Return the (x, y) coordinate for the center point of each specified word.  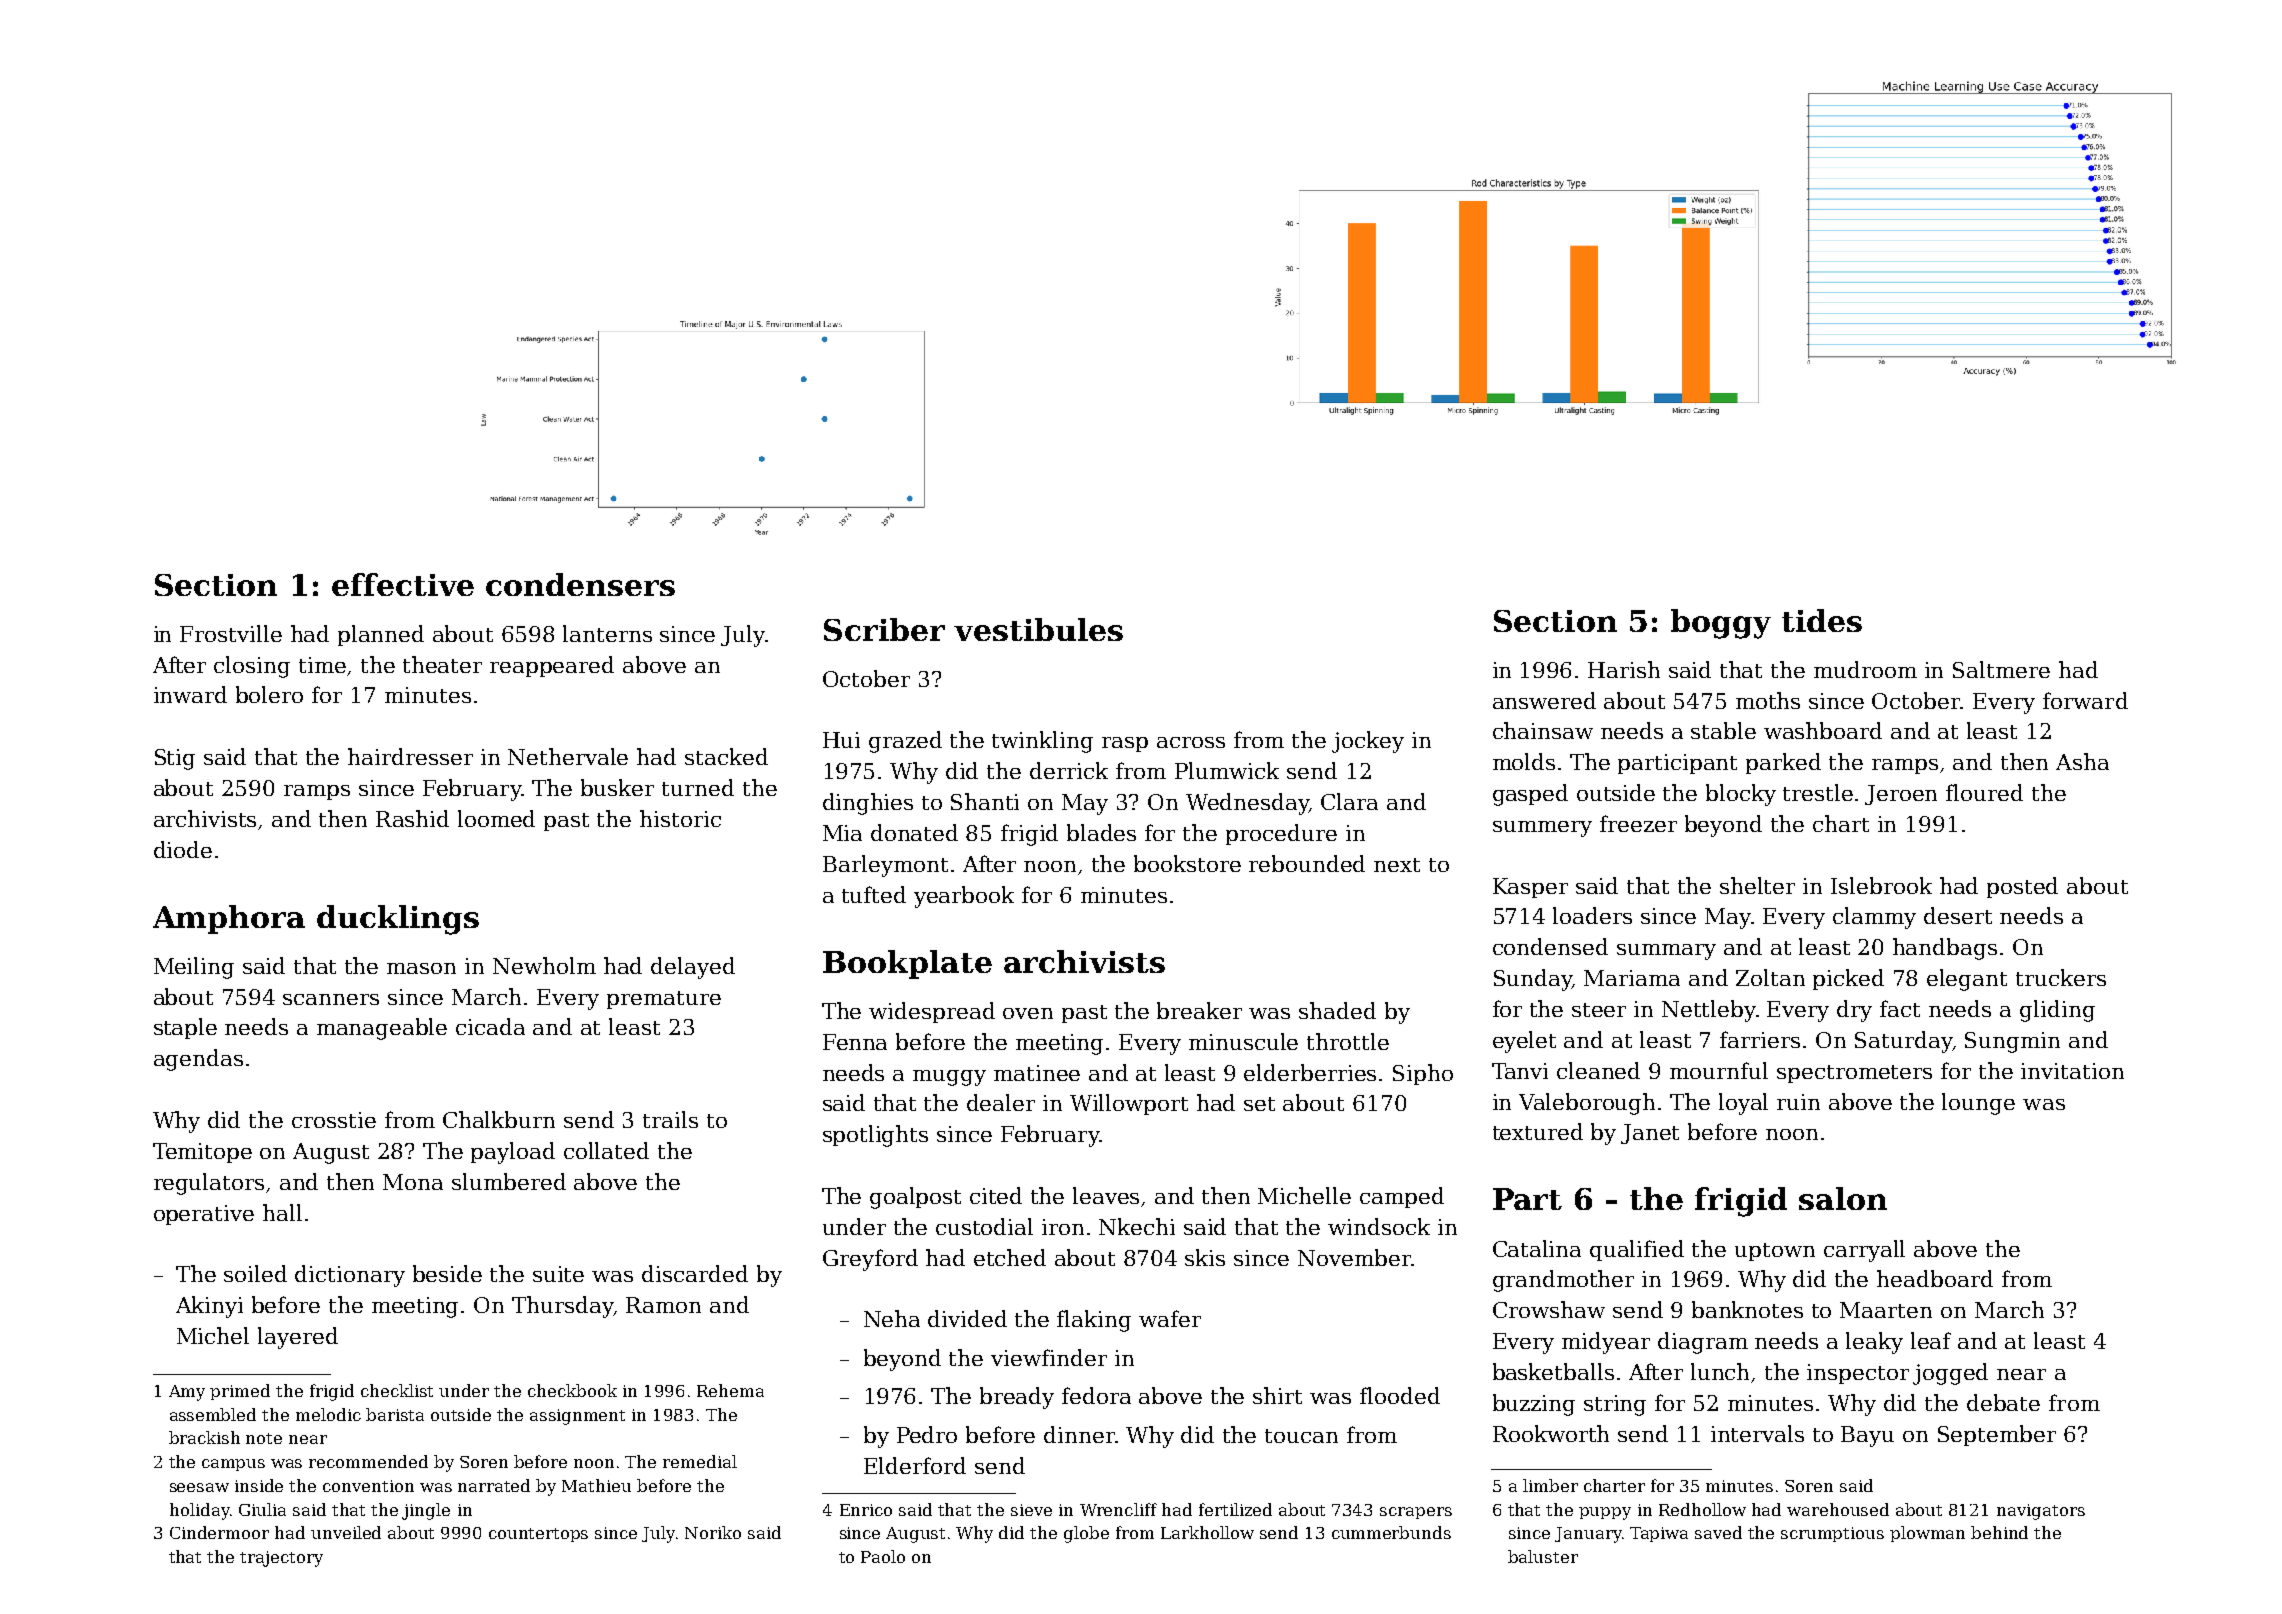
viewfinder (1049, 1357)
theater (442, 664)
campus (233, 1465)
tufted (874, 894)
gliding (2057, 1011)
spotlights (875, 1136)
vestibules (1038, 629)
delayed (693, 968)
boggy (1721, 624)
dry (1854, 1011)
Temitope (202, 1153)
